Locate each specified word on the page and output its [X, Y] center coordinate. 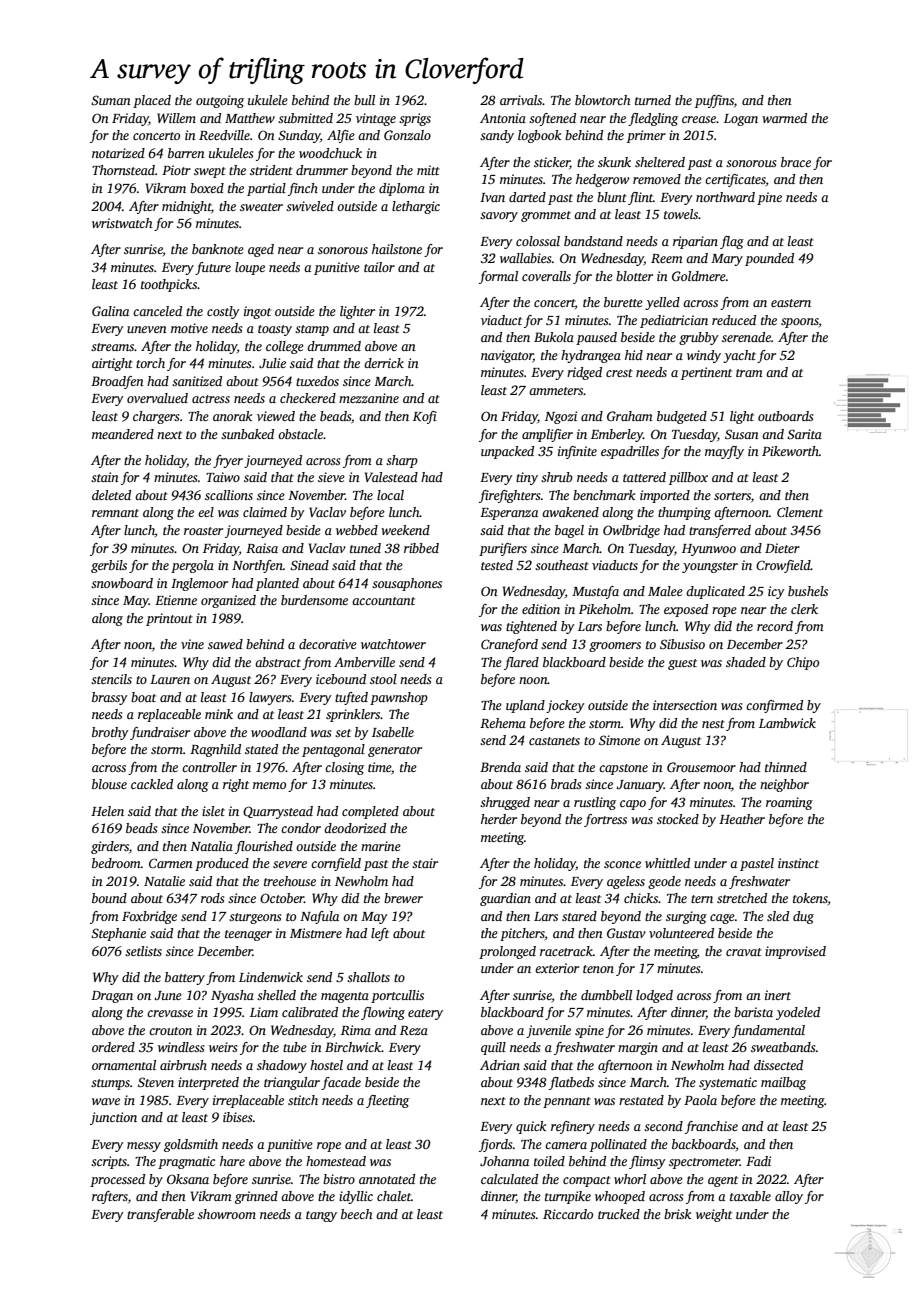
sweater [261, 207]
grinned [256, 1197]
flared [521, 663]
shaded [746, 662]
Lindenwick [271, 977]
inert [778, 995]
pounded [769, 259]
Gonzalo [407, 135]
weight [714, 1215]
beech [356, 1214]
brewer [403, 898]
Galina [110, 311]
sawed [225, 644]
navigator [507, 356]
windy [704, 356]
